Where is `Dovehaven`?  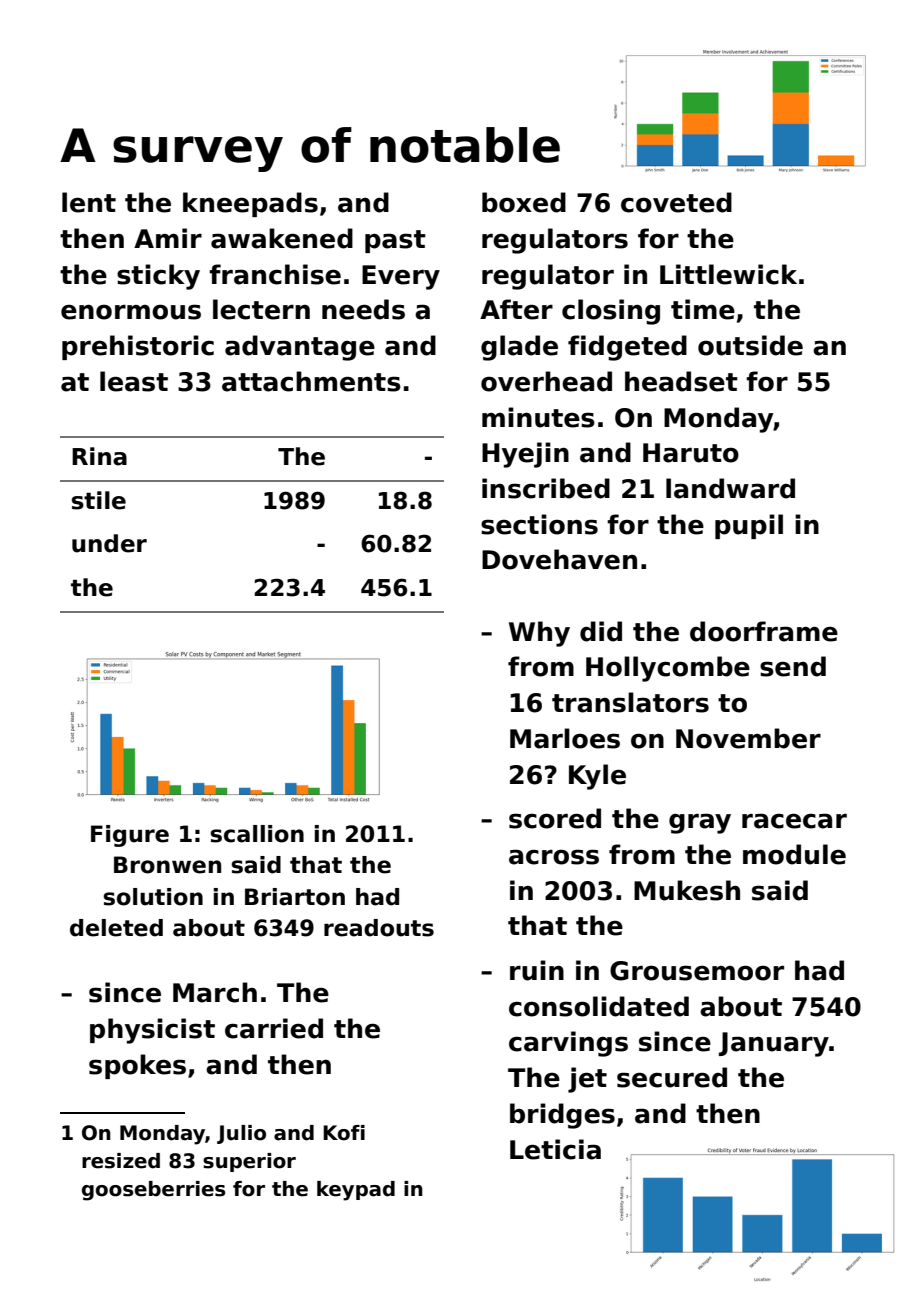
Dovehaven is located at coordinates (559, 559).
